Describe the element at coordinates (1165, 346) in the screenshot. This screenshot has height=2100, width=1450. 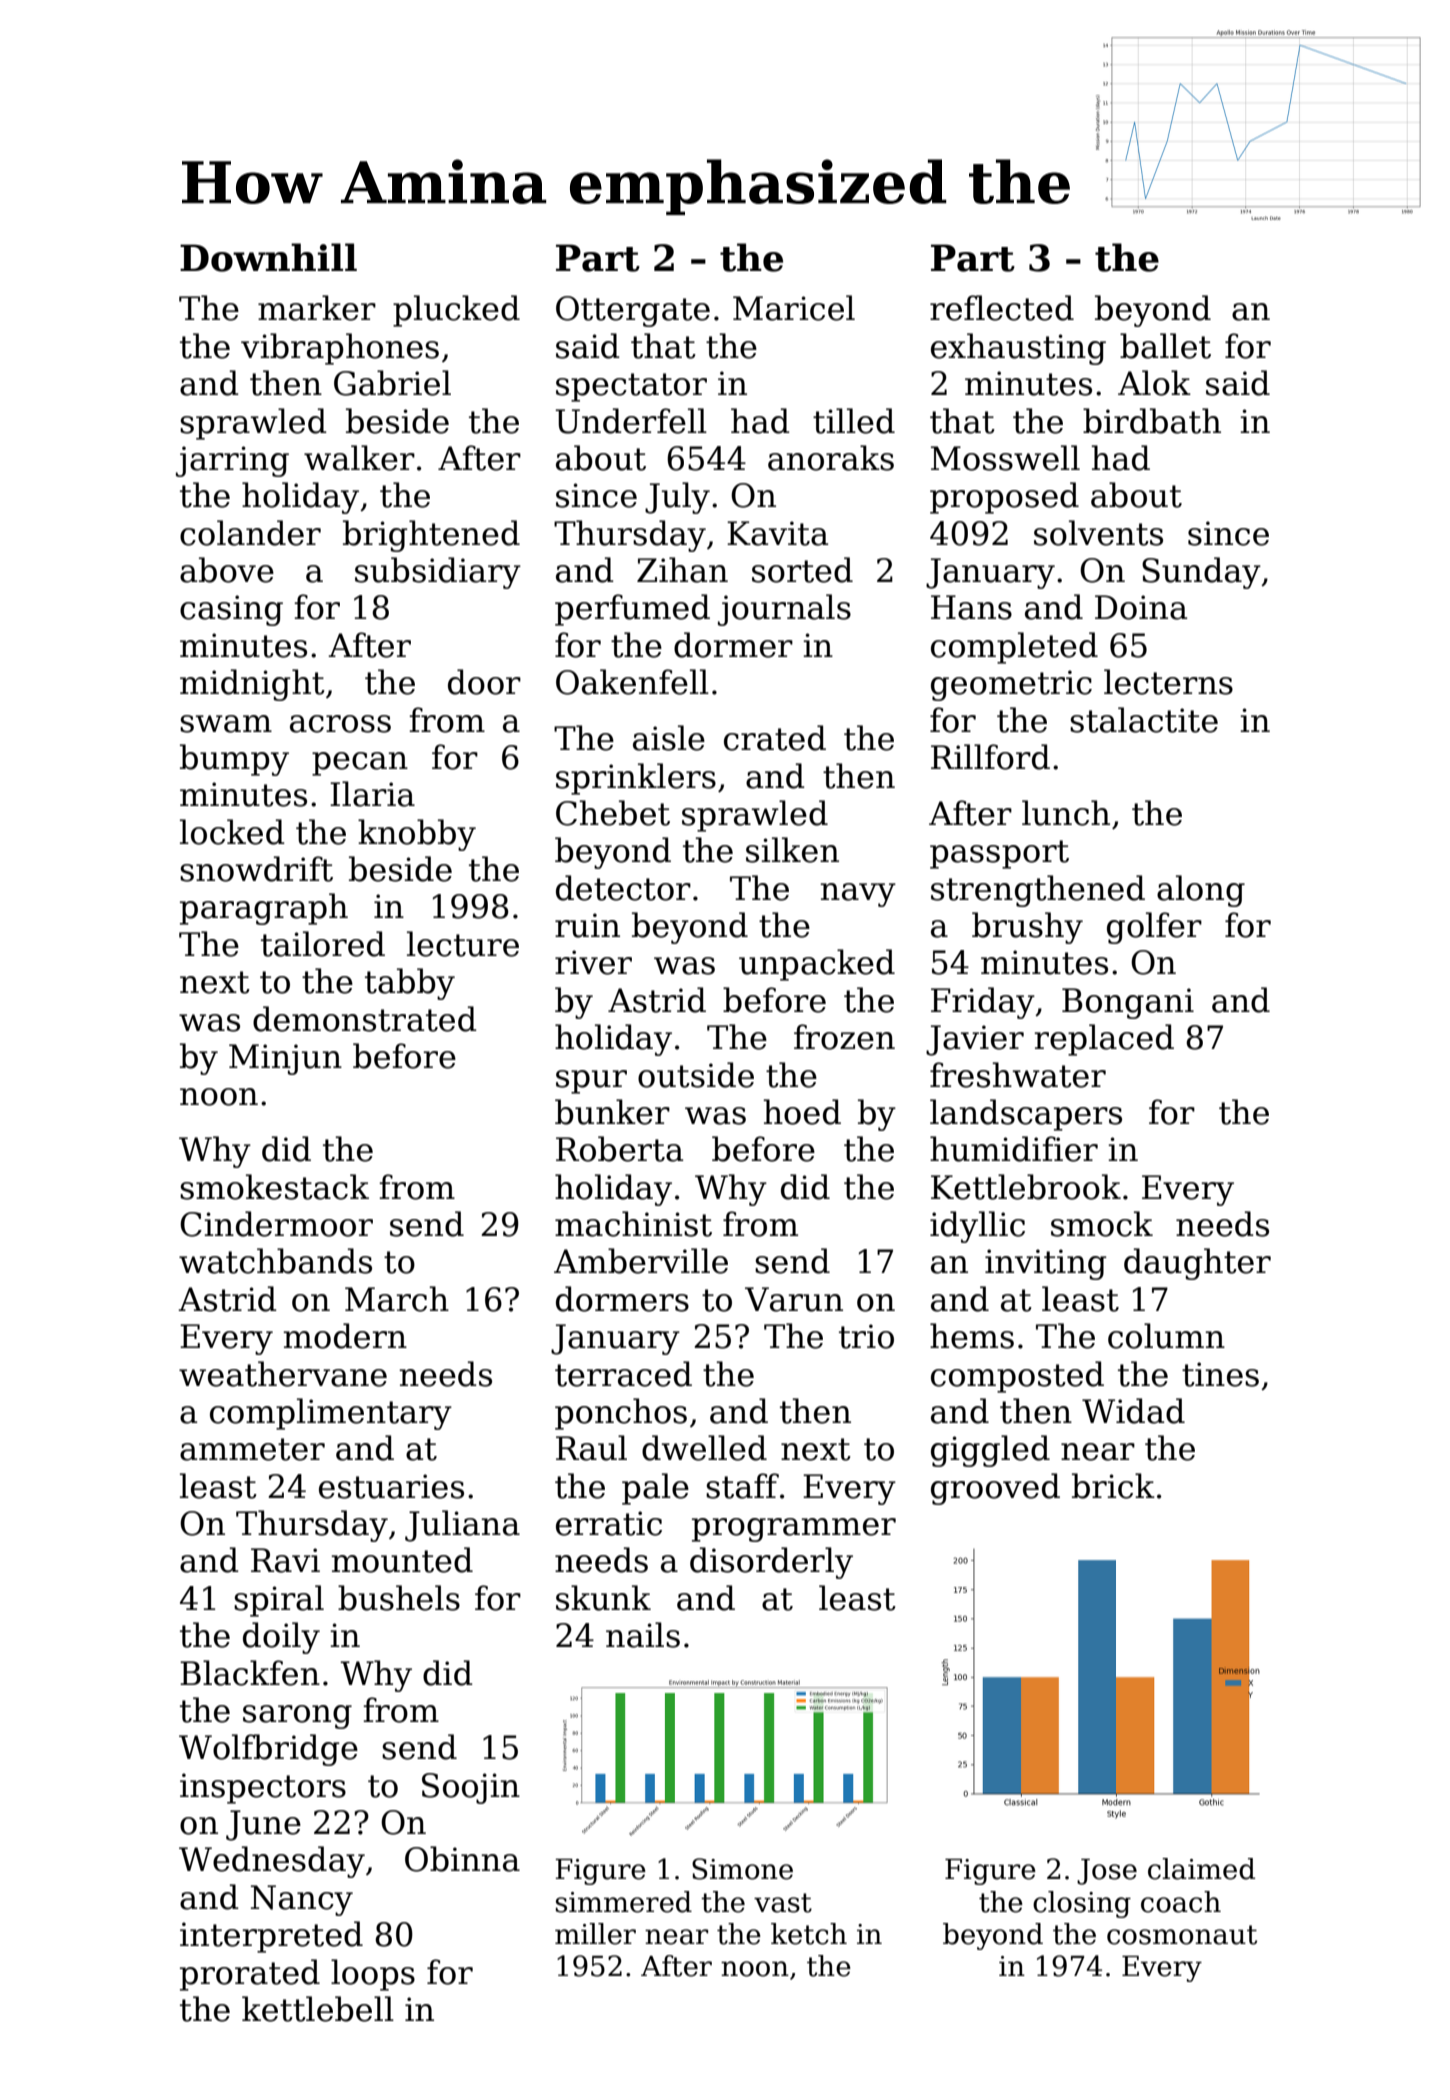
I see `ballet` at that location.
